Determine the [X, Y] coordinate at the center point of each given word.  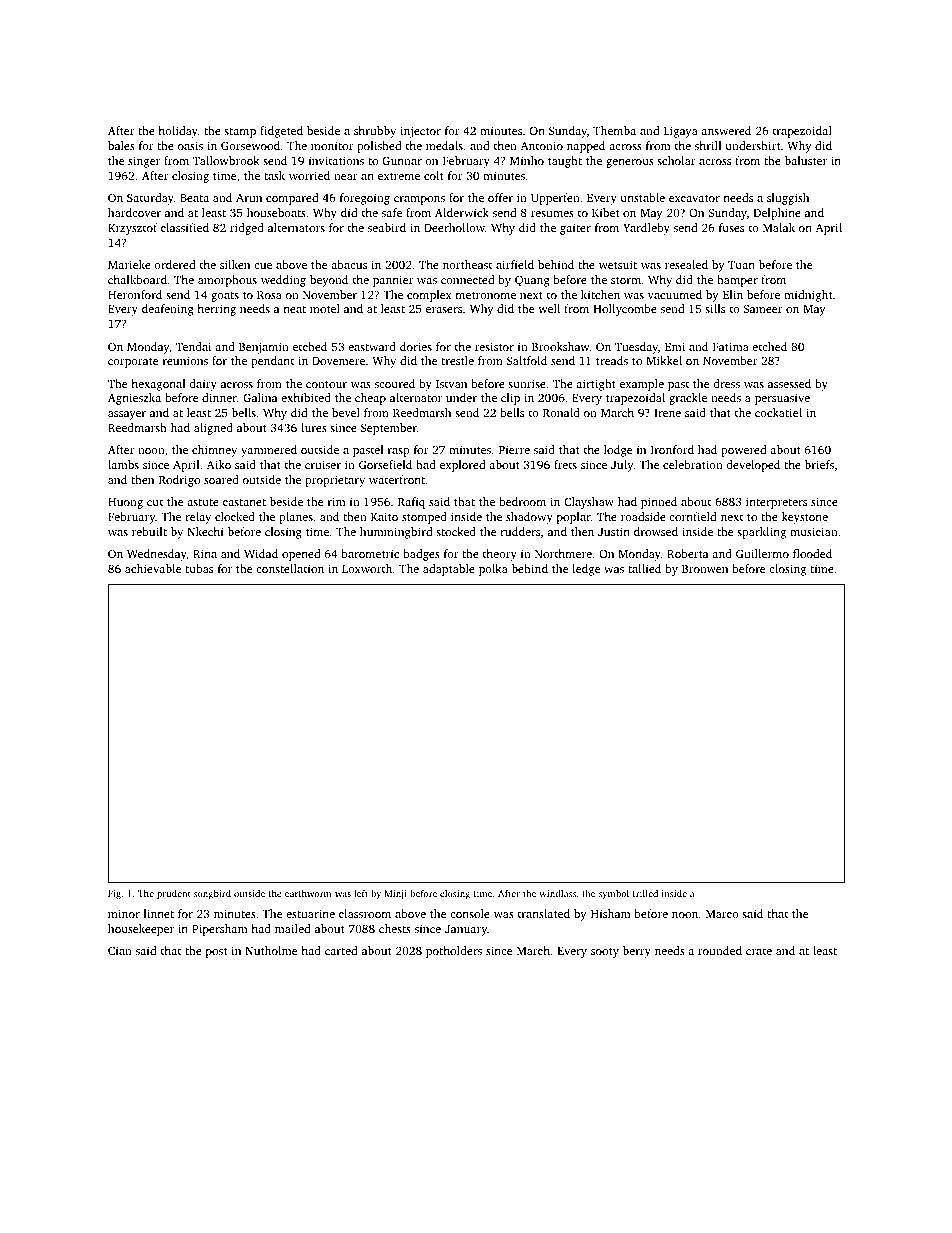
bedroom [522, 501]
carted [341, 950]
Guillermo [762, 553]
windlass [557, 893]
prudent [174, 894]
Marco [722, 914]
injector [420, 132]
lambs [123, 464]
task [274, 175]
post [217, 953]
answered [726, 130]
